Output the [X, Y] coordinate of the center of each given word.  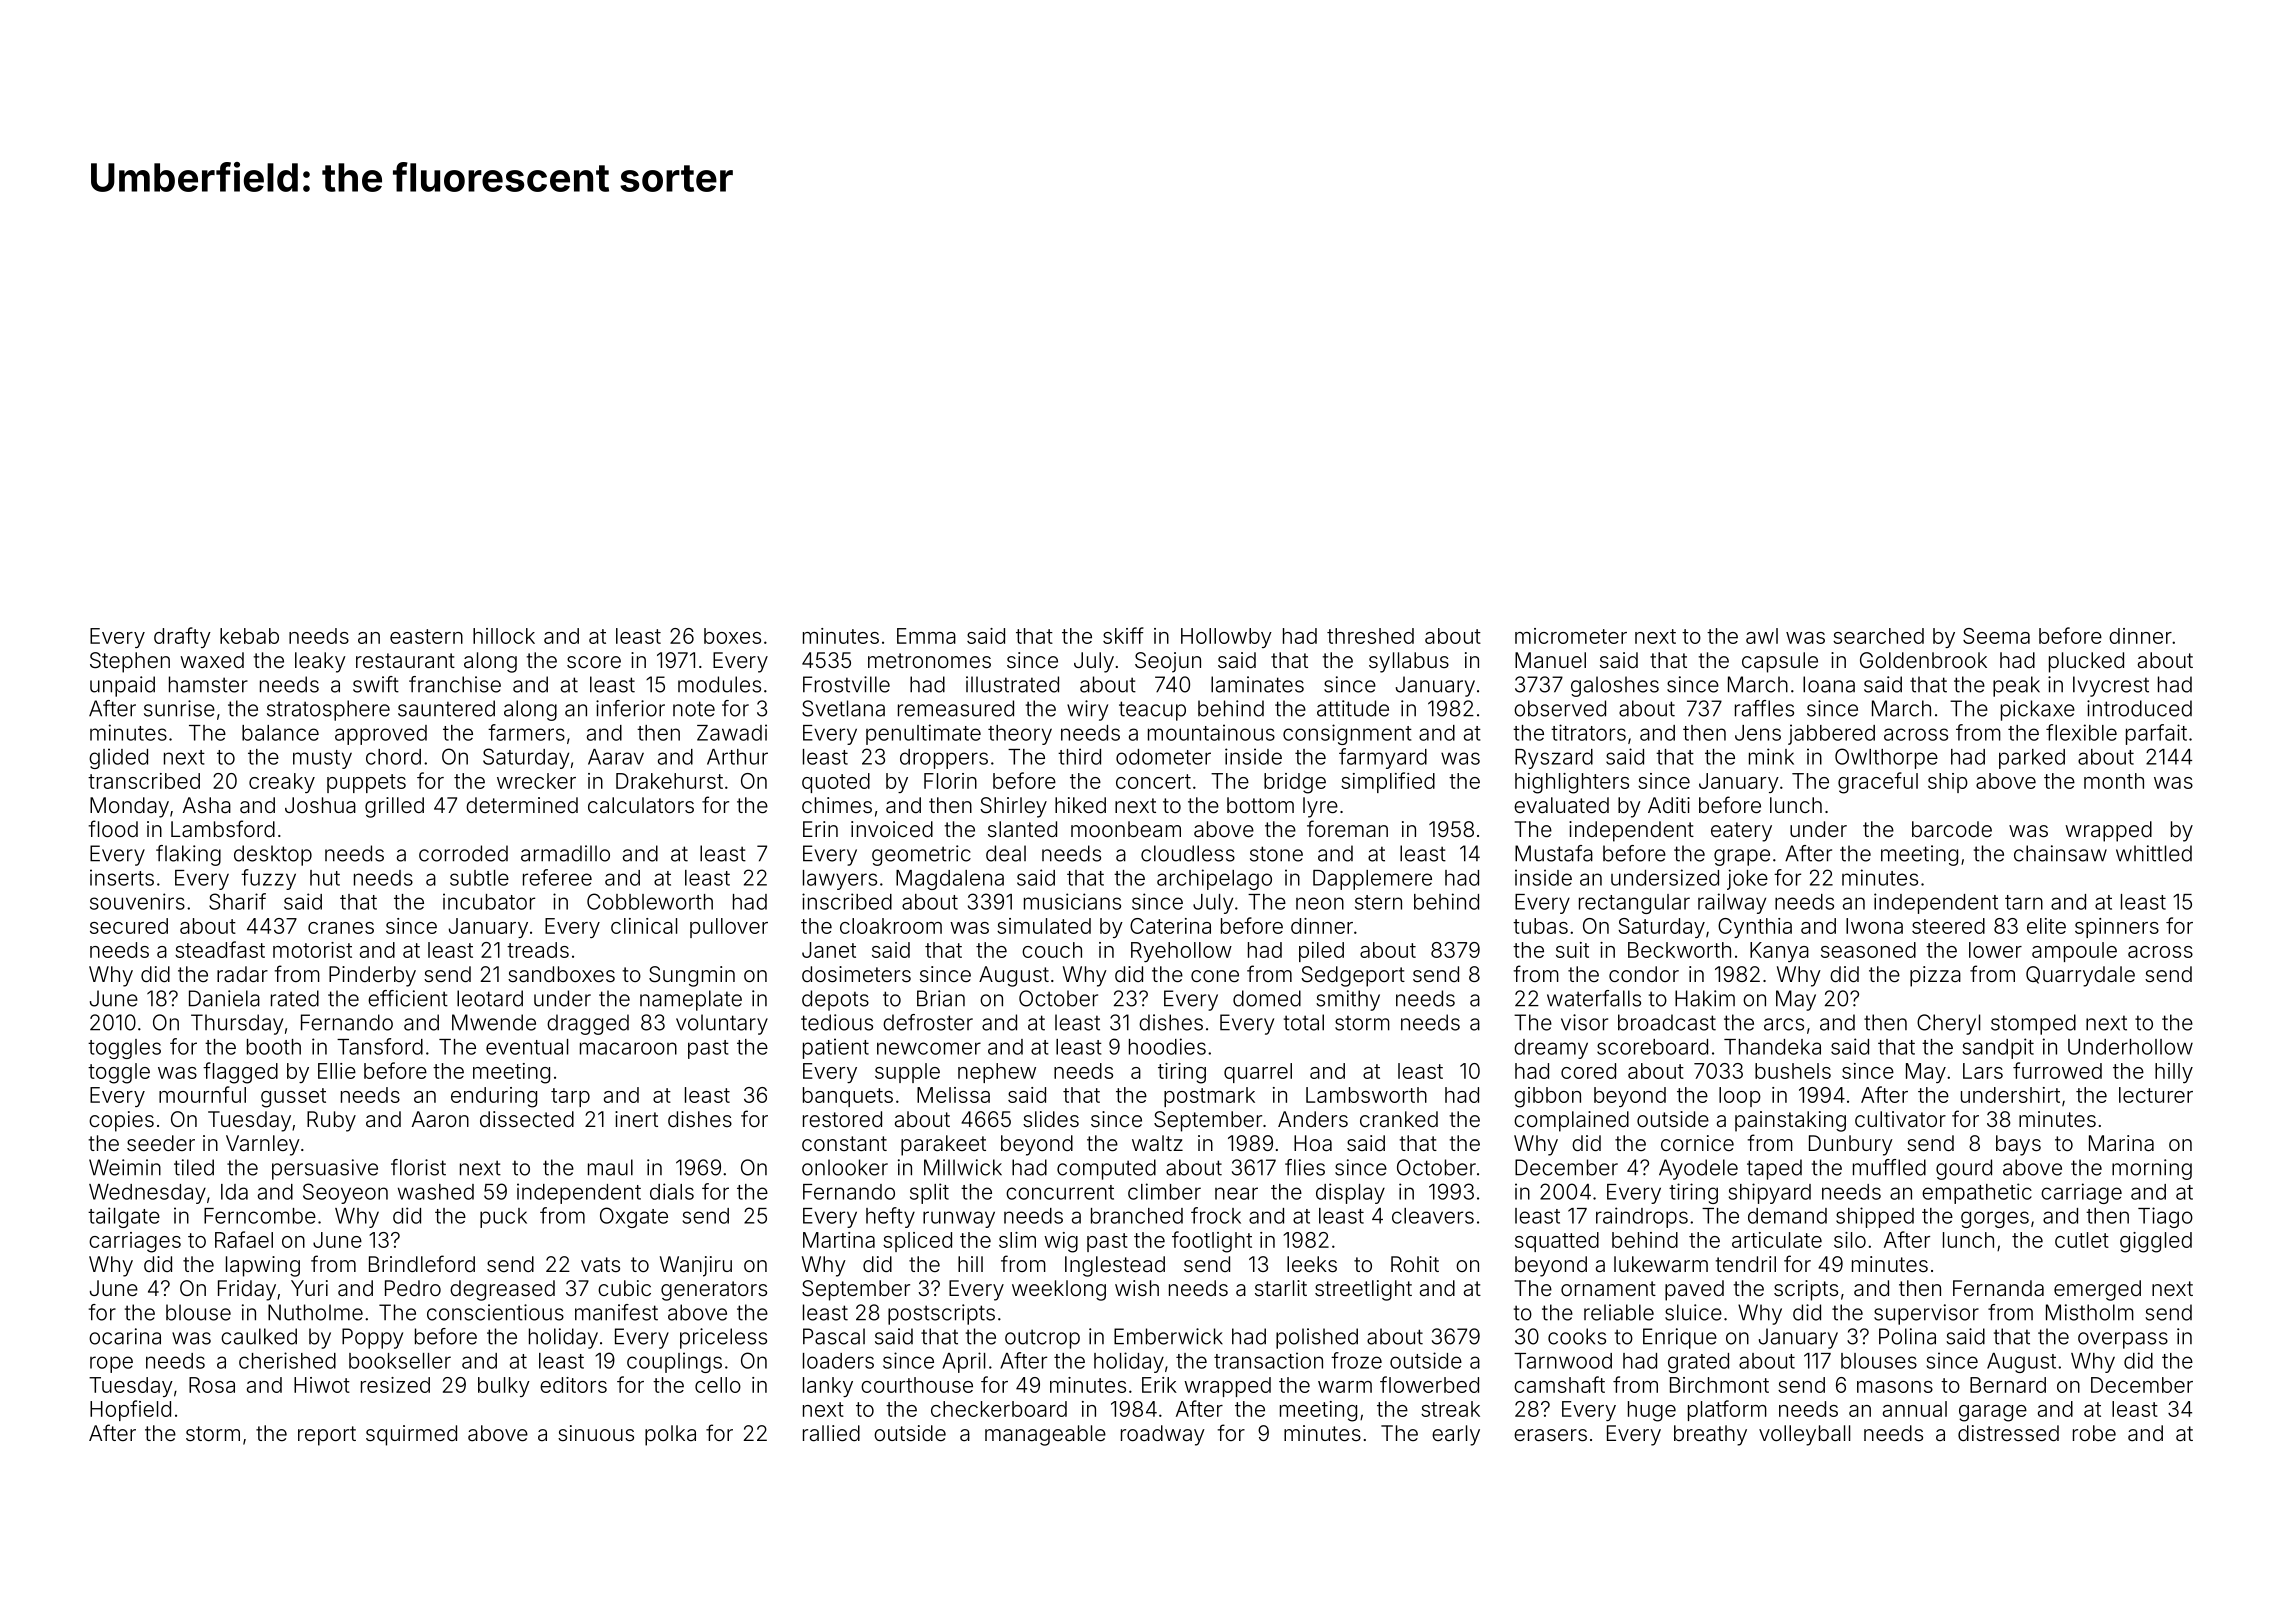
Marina [2121, 1143]
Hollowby [1226, 638]
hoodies [1167, 1046]
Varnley [263, 1145]
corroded [463, 853]
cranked [1399, 1119]
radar [242, 974]
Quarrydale [2080, 976]
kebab [249, 636]
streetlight [1363, 1290]
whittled [2154, 853]
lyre [1320, 807]
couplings [674, 1362]
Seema [1996, 636]
